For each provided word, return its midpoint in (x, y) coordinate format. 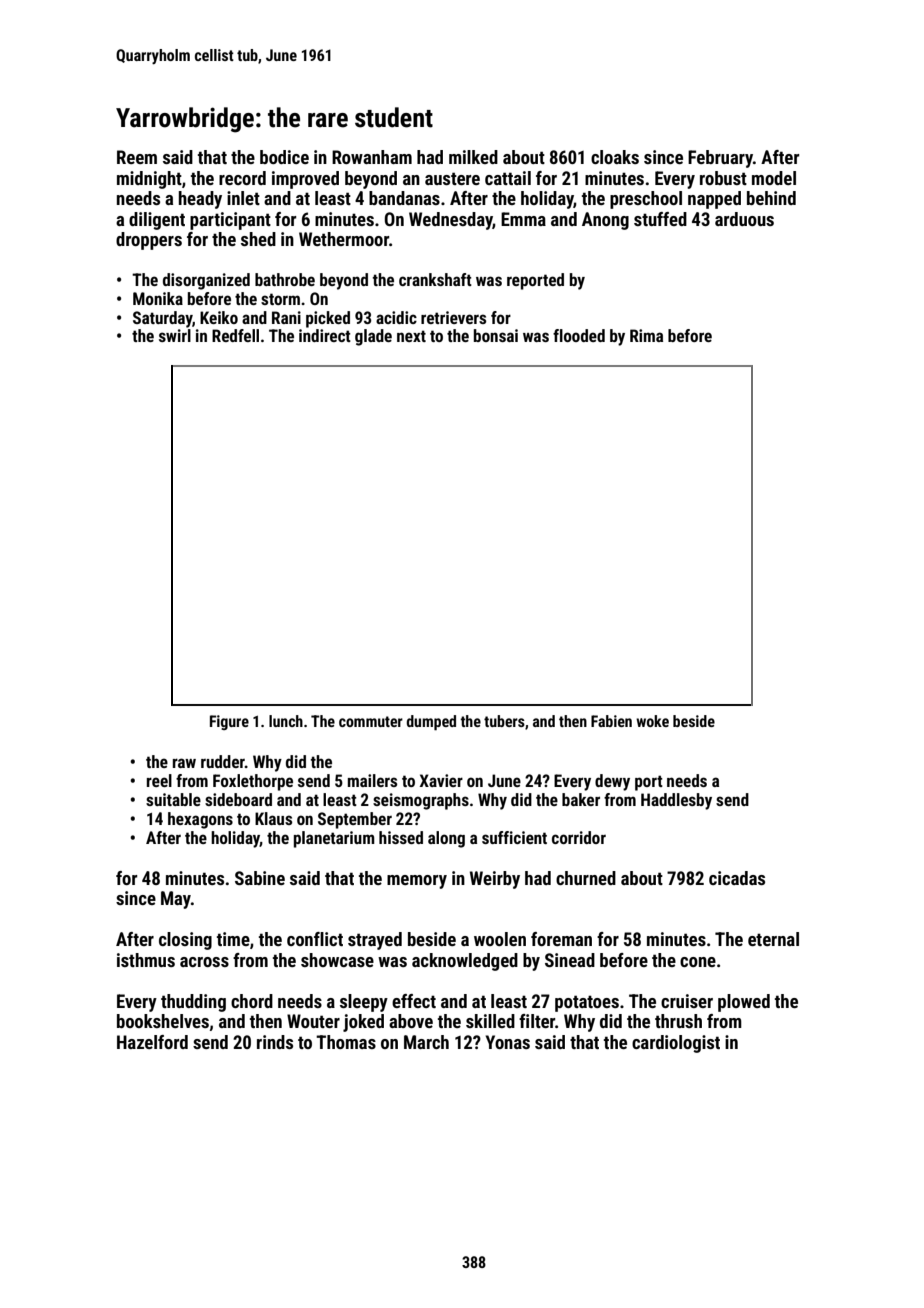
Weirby (495, 880)
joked (363, 1023)
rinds (275, 1042)
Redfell (235, 335)
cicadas (737, 878)
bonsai (496, 335)
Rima (646, 335)
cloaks (615, 157)
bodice (284, 157)
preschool (646, 200)
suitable (173, 799)
